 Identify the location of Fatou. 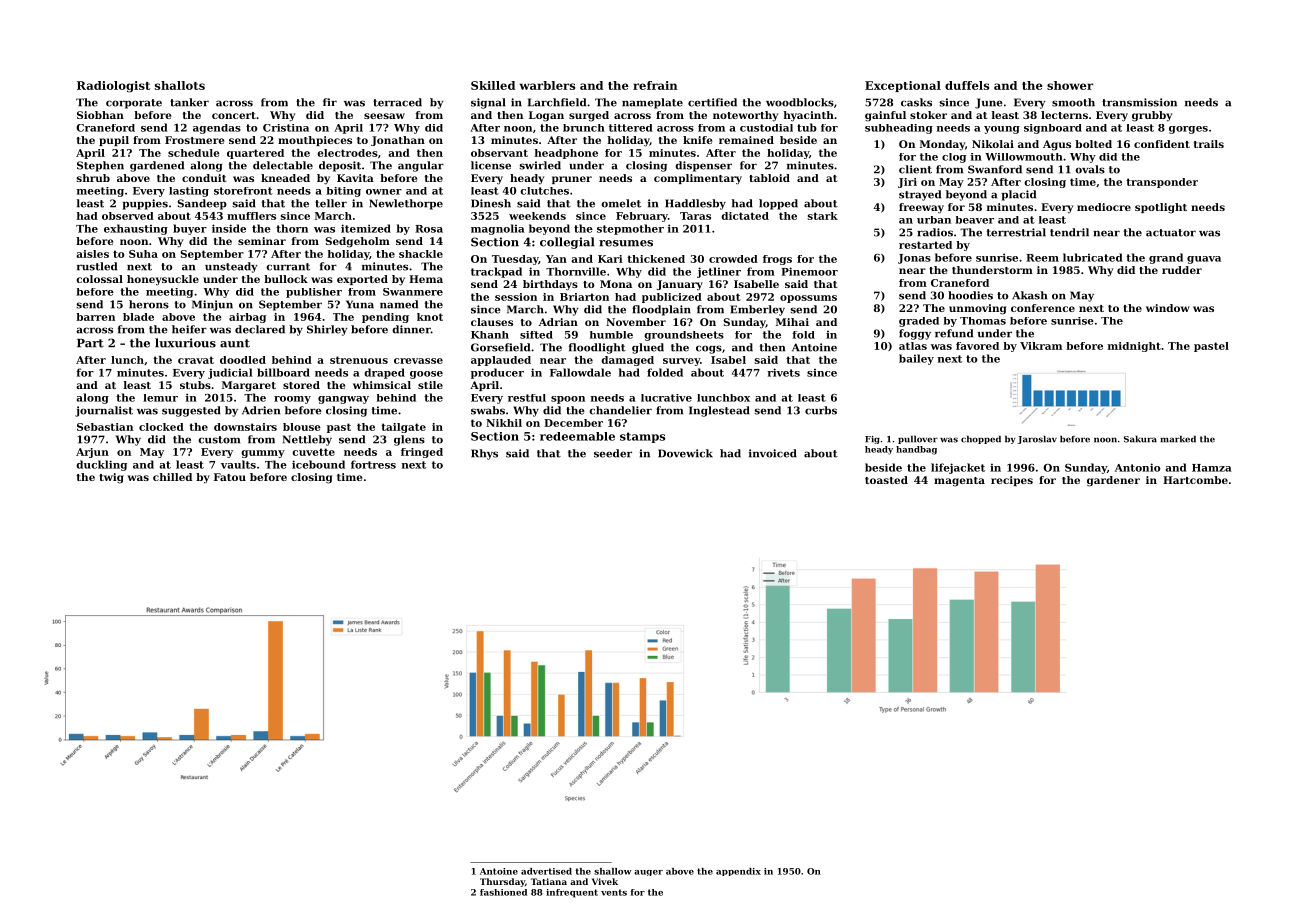
(230, 477).
